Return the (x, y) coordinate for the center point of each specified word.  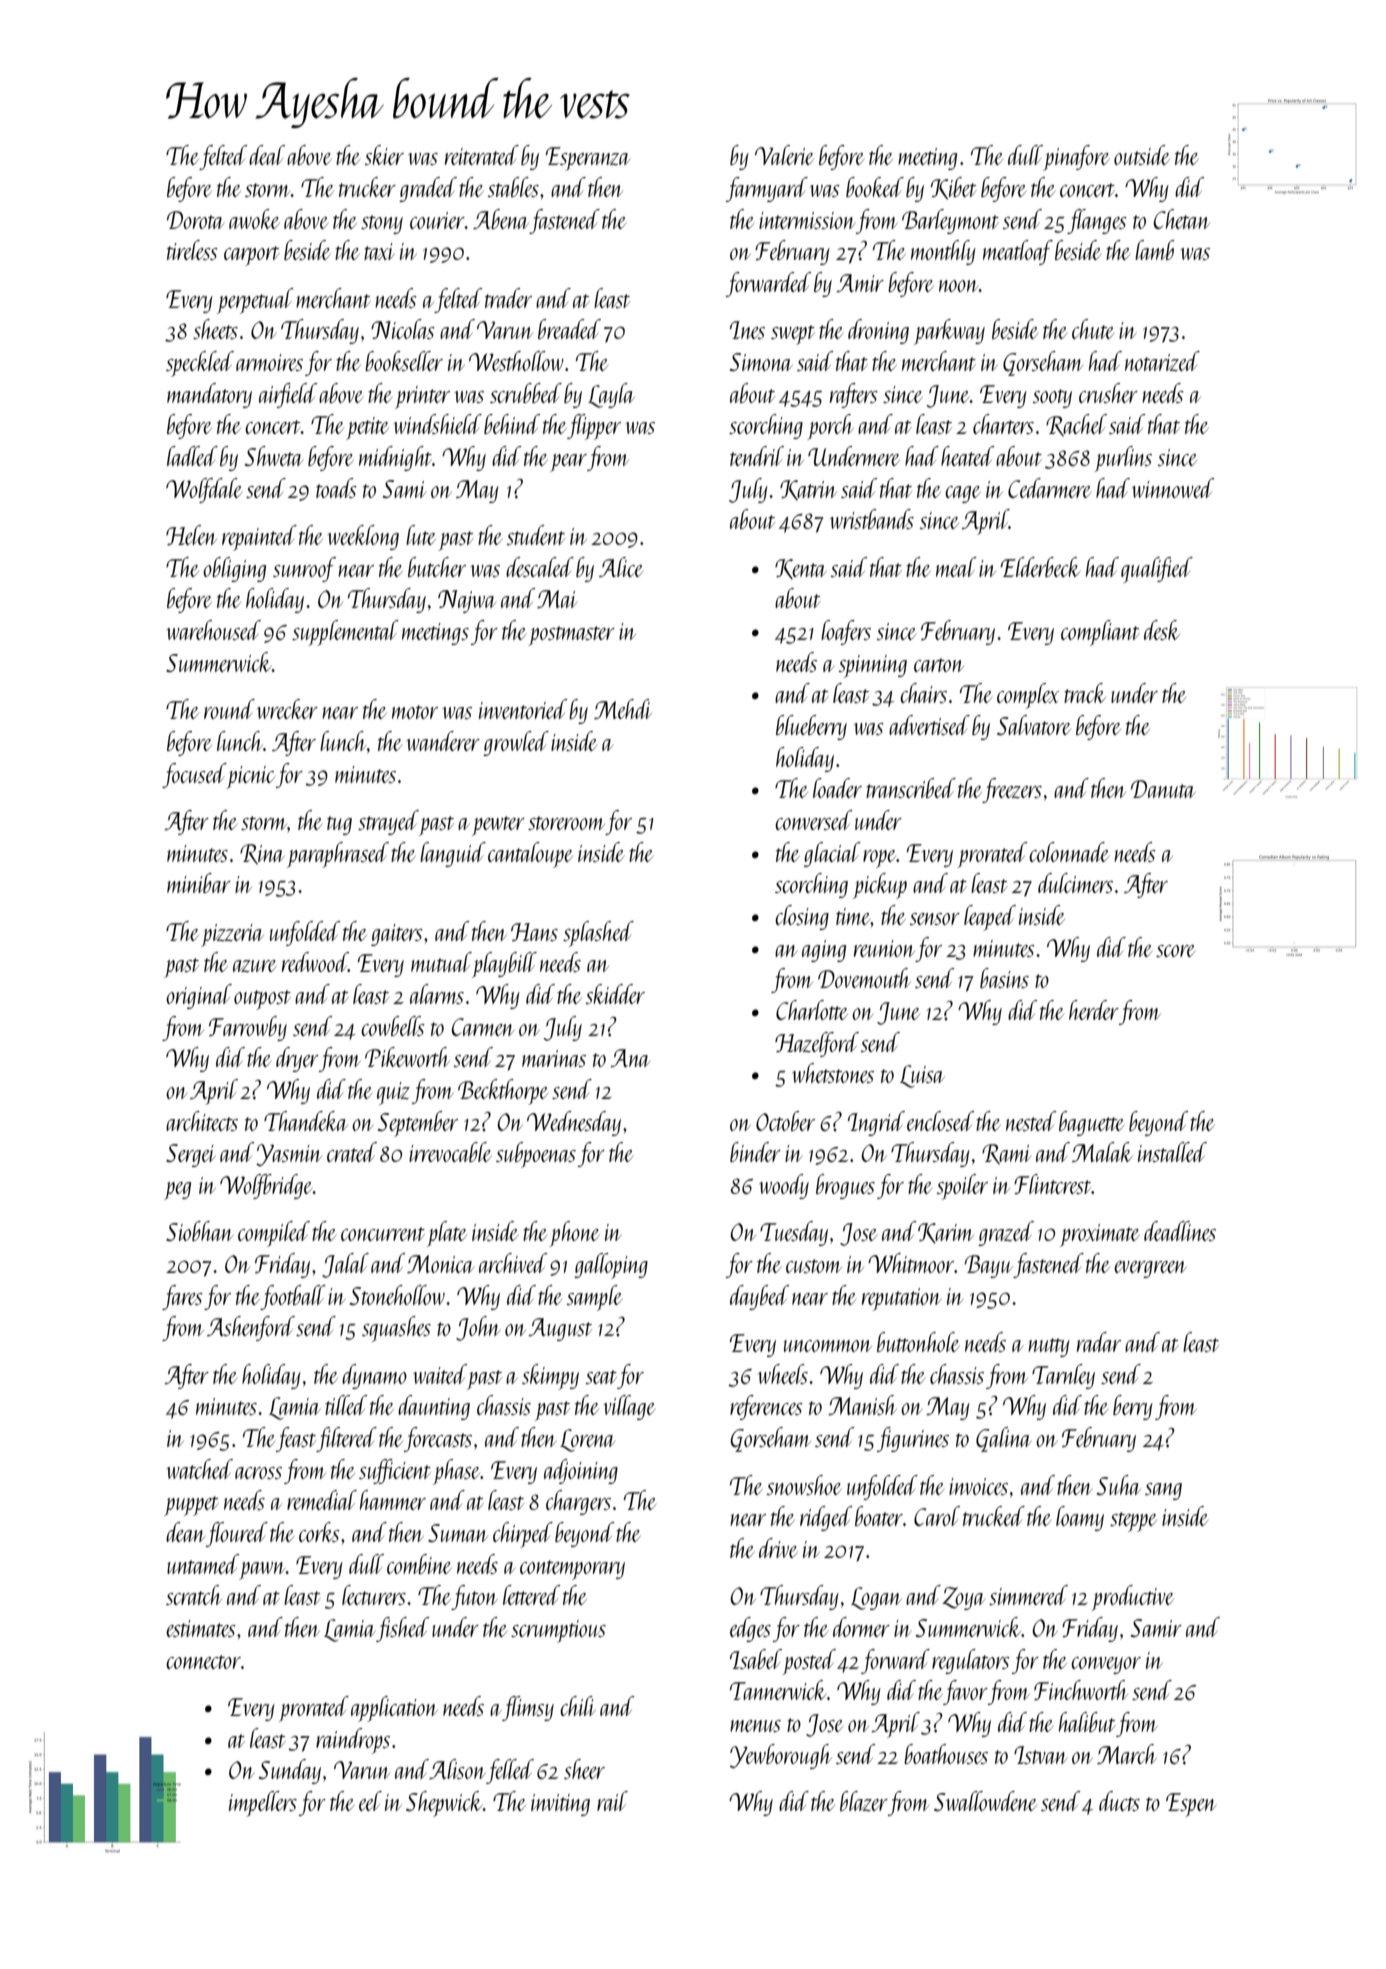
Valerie (784, 155)
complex (1028, 696)
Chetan (1182, 219)
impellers (263, 1804)
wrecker (287, 709)
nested (1031, 1121)
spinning (872, 666)
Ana (630, 1058)
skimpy (550, 1377)
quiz (393, 1093)
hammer (393, 1500)
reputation (901, 1299)
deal (267, 155)
